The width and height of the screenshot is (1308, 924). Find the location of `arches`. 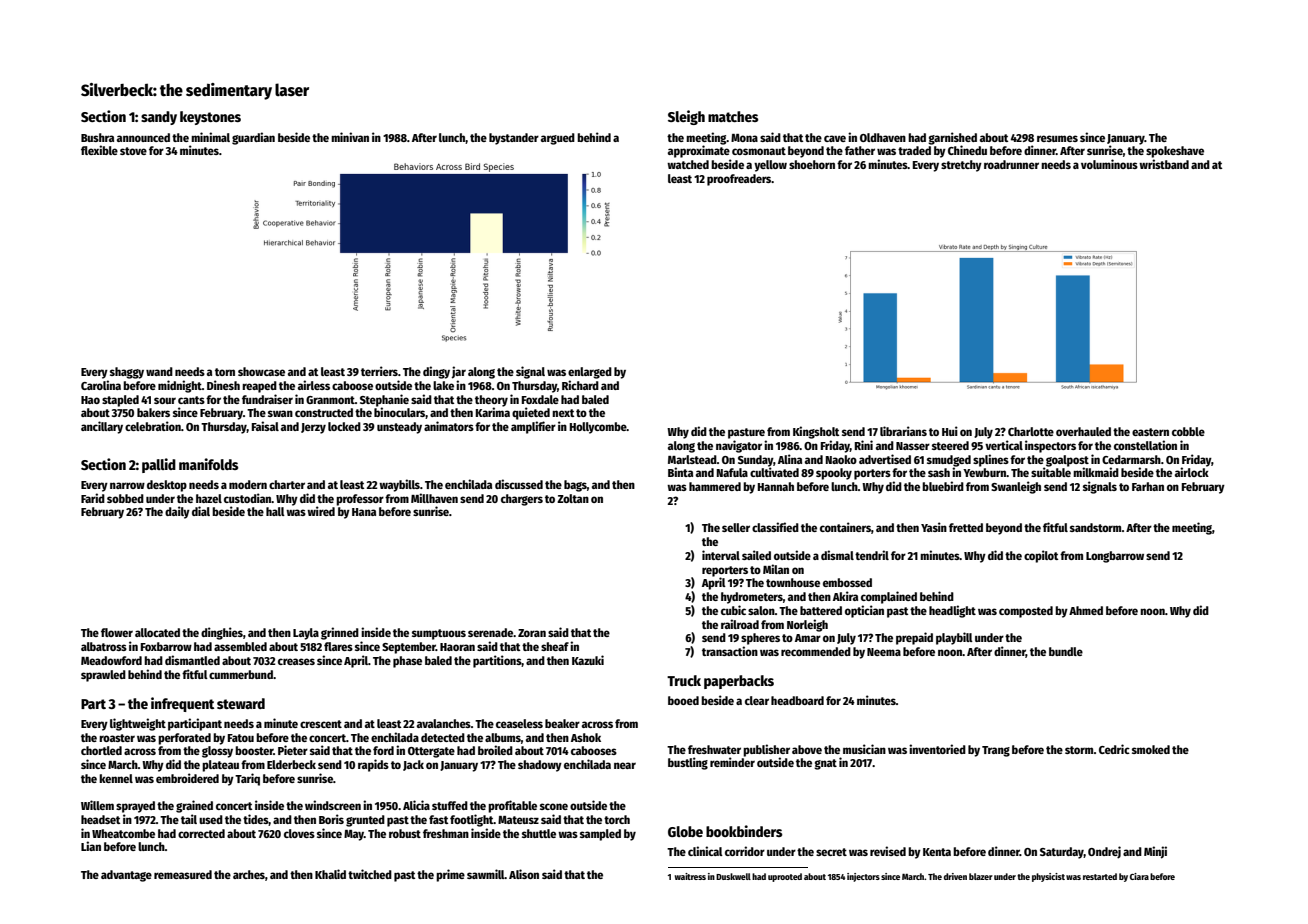

arches is located at coordinates (249, 874).
